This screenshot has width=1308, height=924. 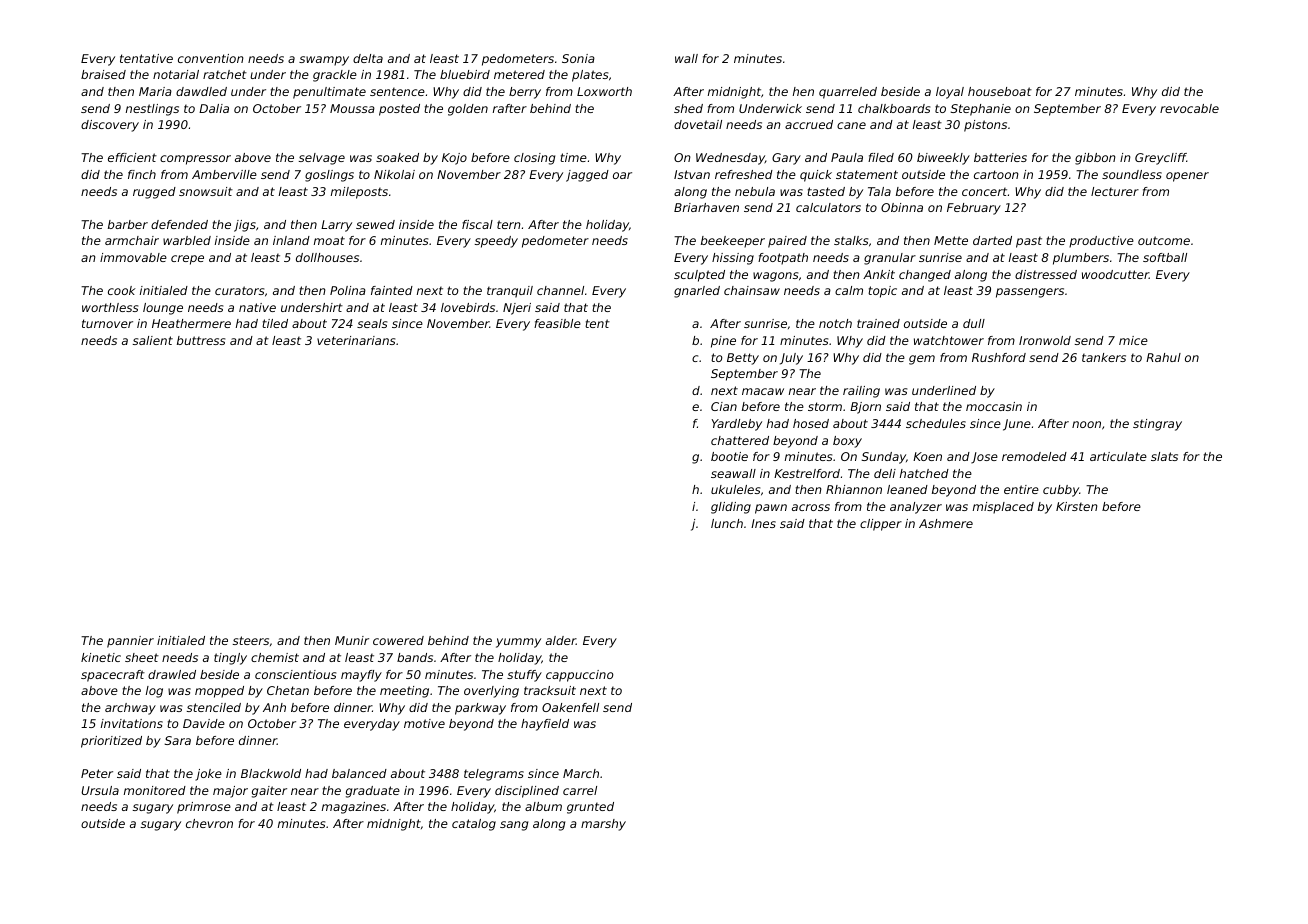 What do you see at coordinates (1101, 242) in the screenshot?
I see `productive` at bounding box center [1101, 242].
